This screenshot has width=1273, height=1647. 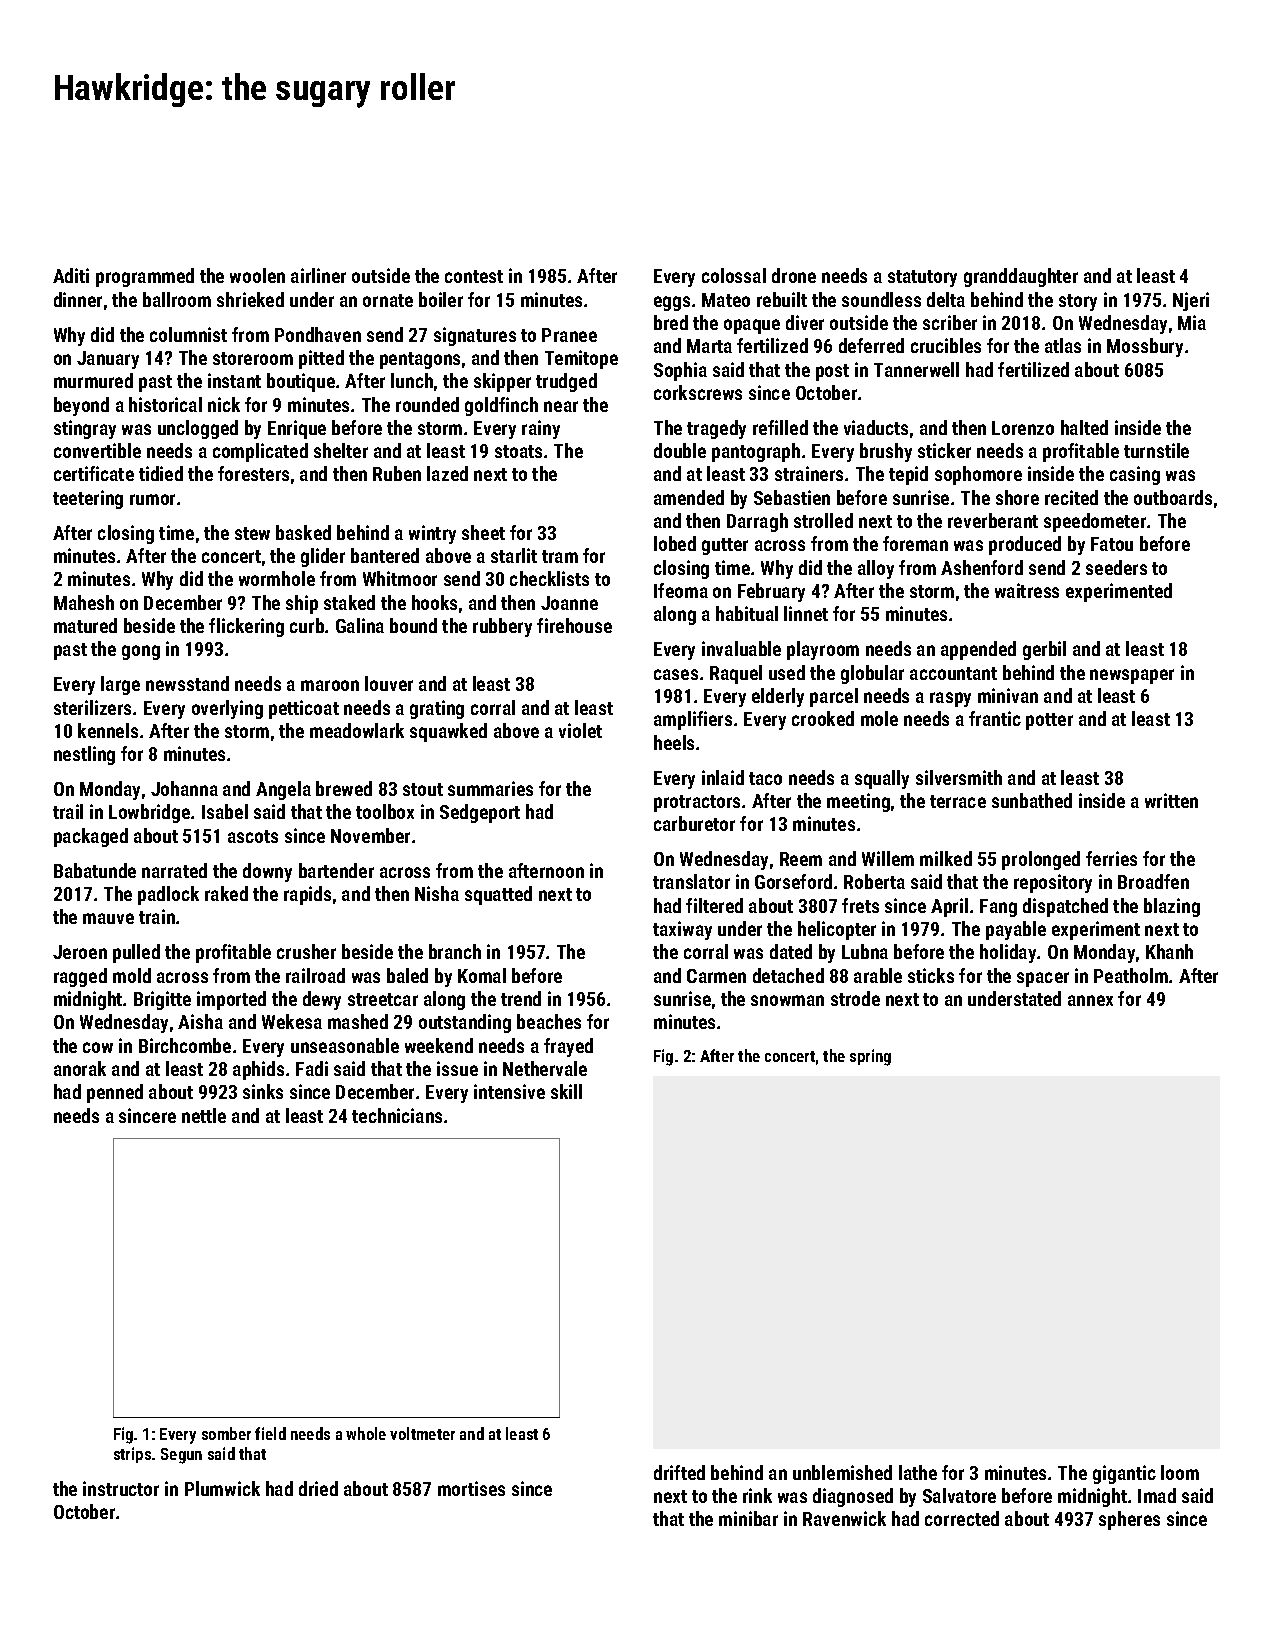 I want to click on gerbil, so click(x=1044, y=650).
